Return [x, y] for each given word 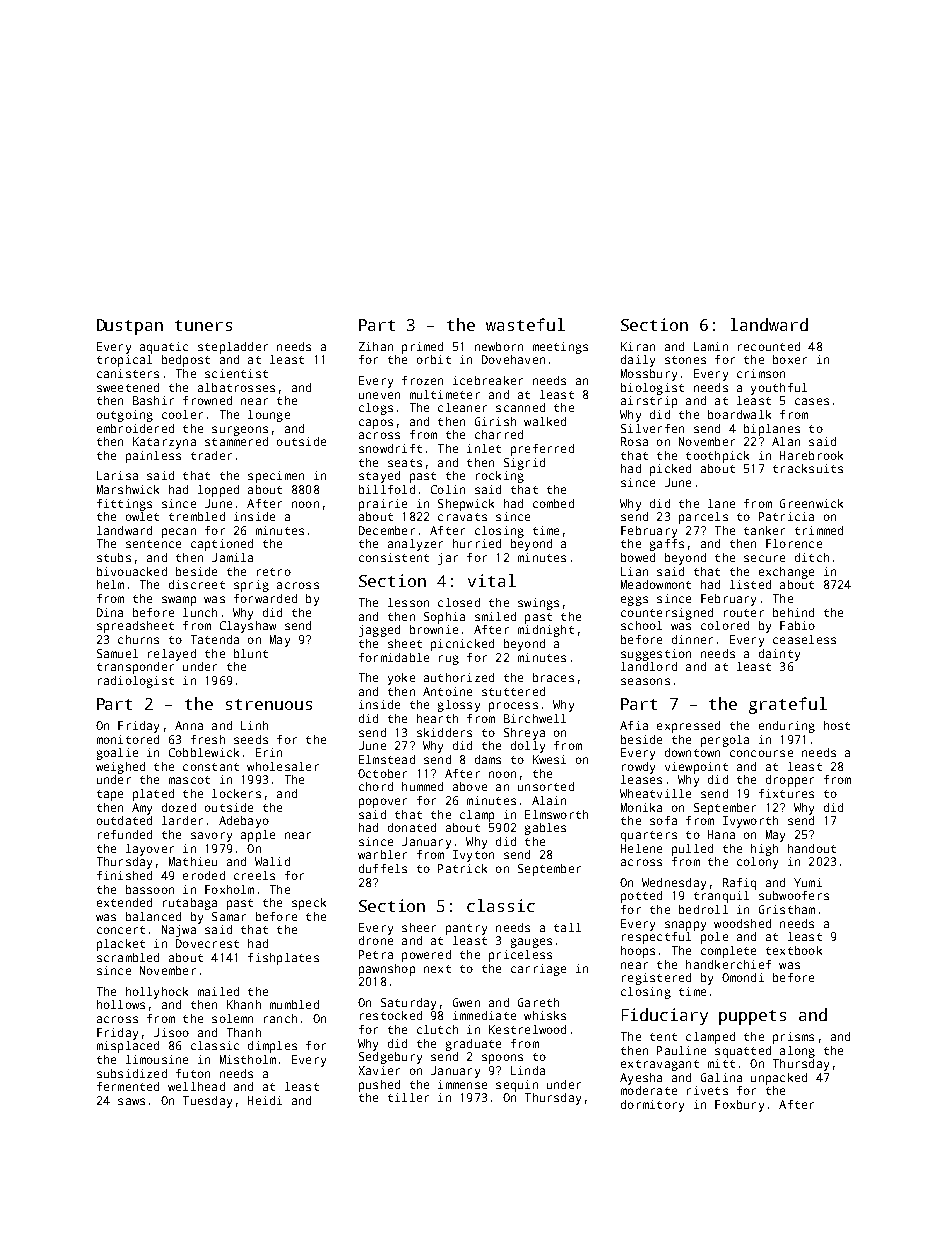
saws [131, 1101]
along [797, 1052]
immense [462, 1084]
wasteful [525, 324]
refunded [125, 834]
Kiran [638, 346]
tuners [203, 325]
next [437, 969]
